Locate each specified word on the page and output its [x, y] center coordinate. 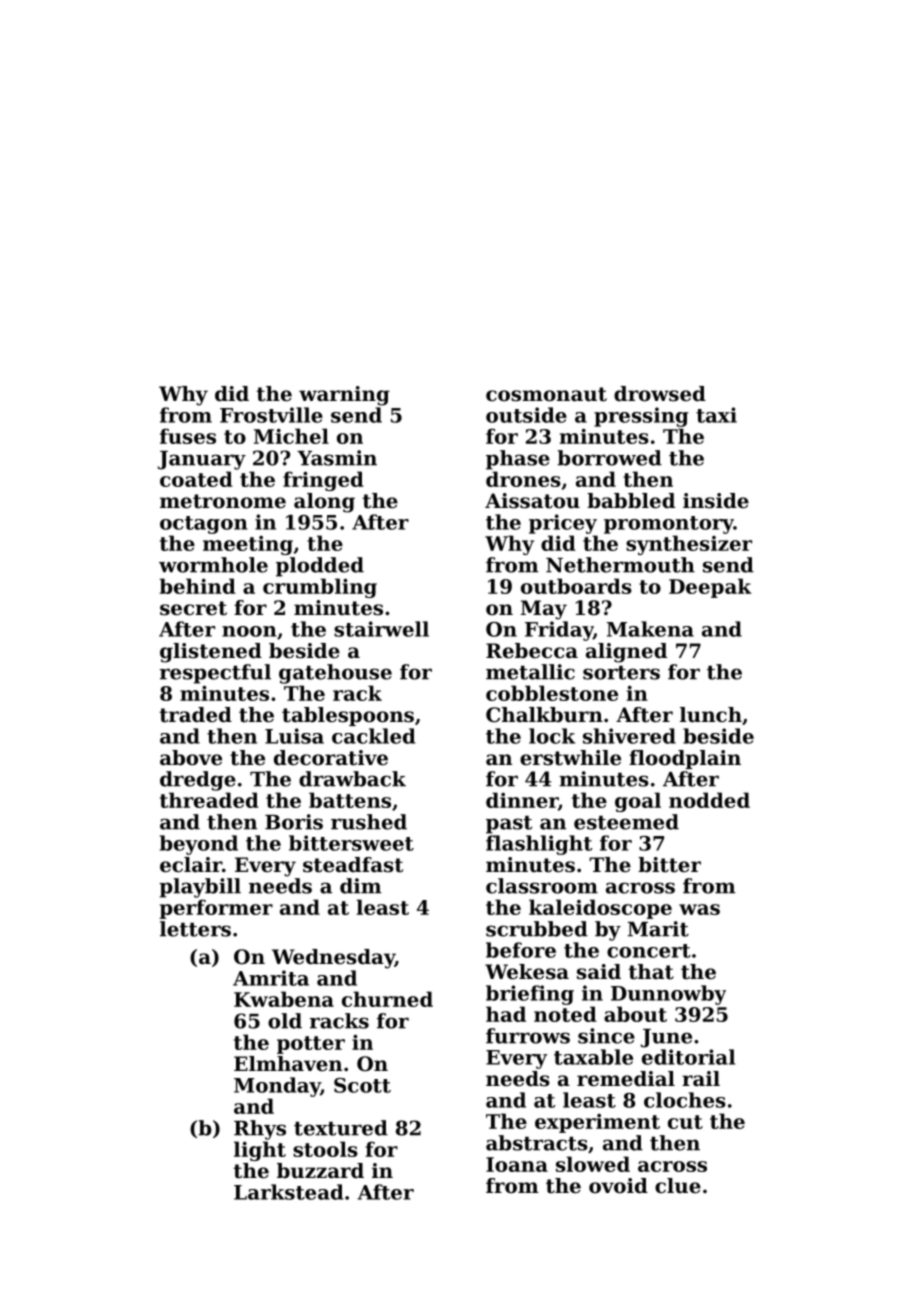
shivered [629, 736]
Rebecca [532, 651]
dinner [522, 800]
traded [196, 715]
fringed [323, 481]
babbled [631, 501]
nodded [709, 800]
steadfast [353, 865]
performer [216, 909]
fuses [188, 436]
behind [197, 586]
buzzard [320, 1171]
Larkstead [289, 1192]
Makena [650, 629]
